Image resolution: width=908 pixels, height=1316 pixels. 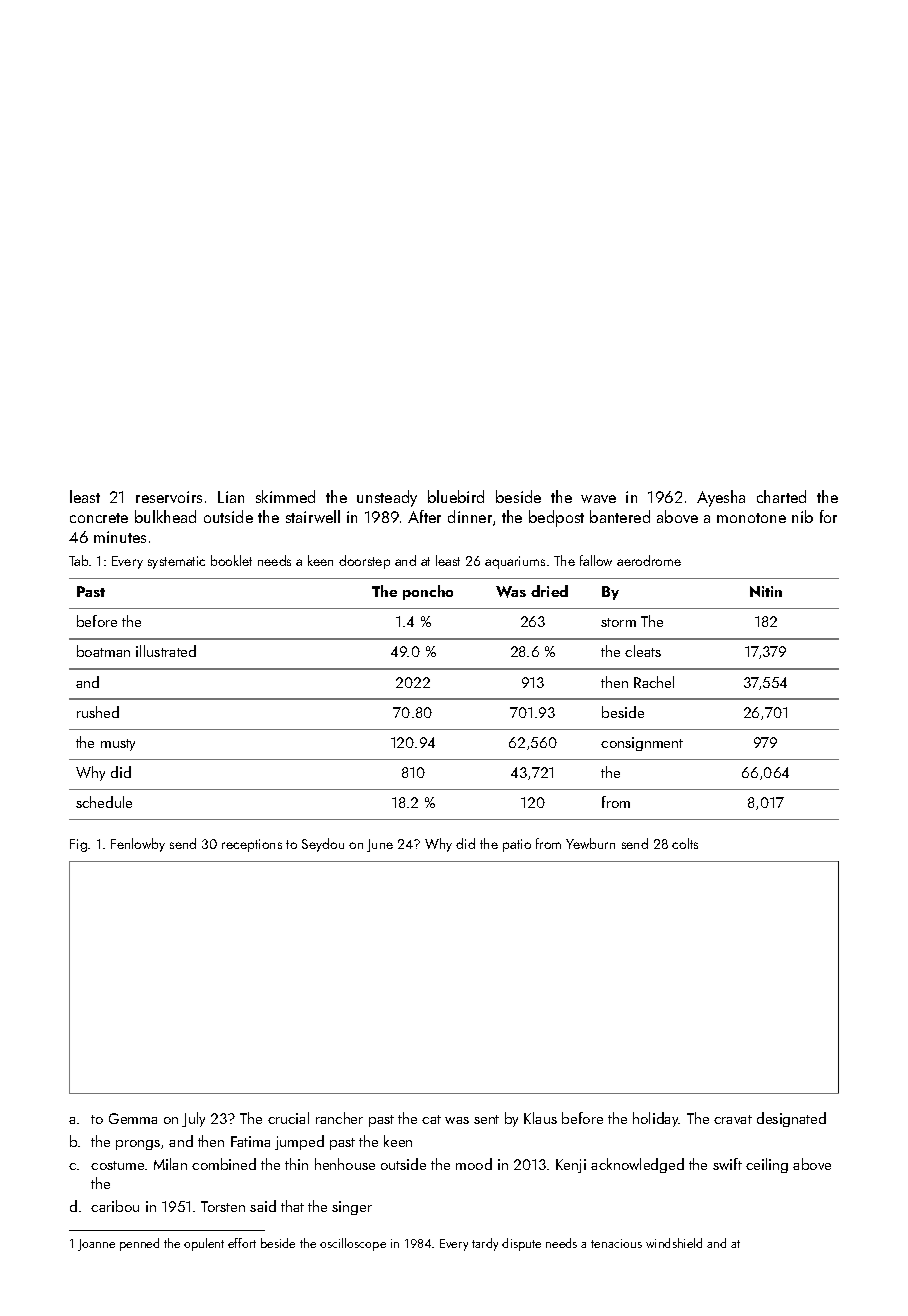 I want to click on cravat, so click(x=733, y=1119).
